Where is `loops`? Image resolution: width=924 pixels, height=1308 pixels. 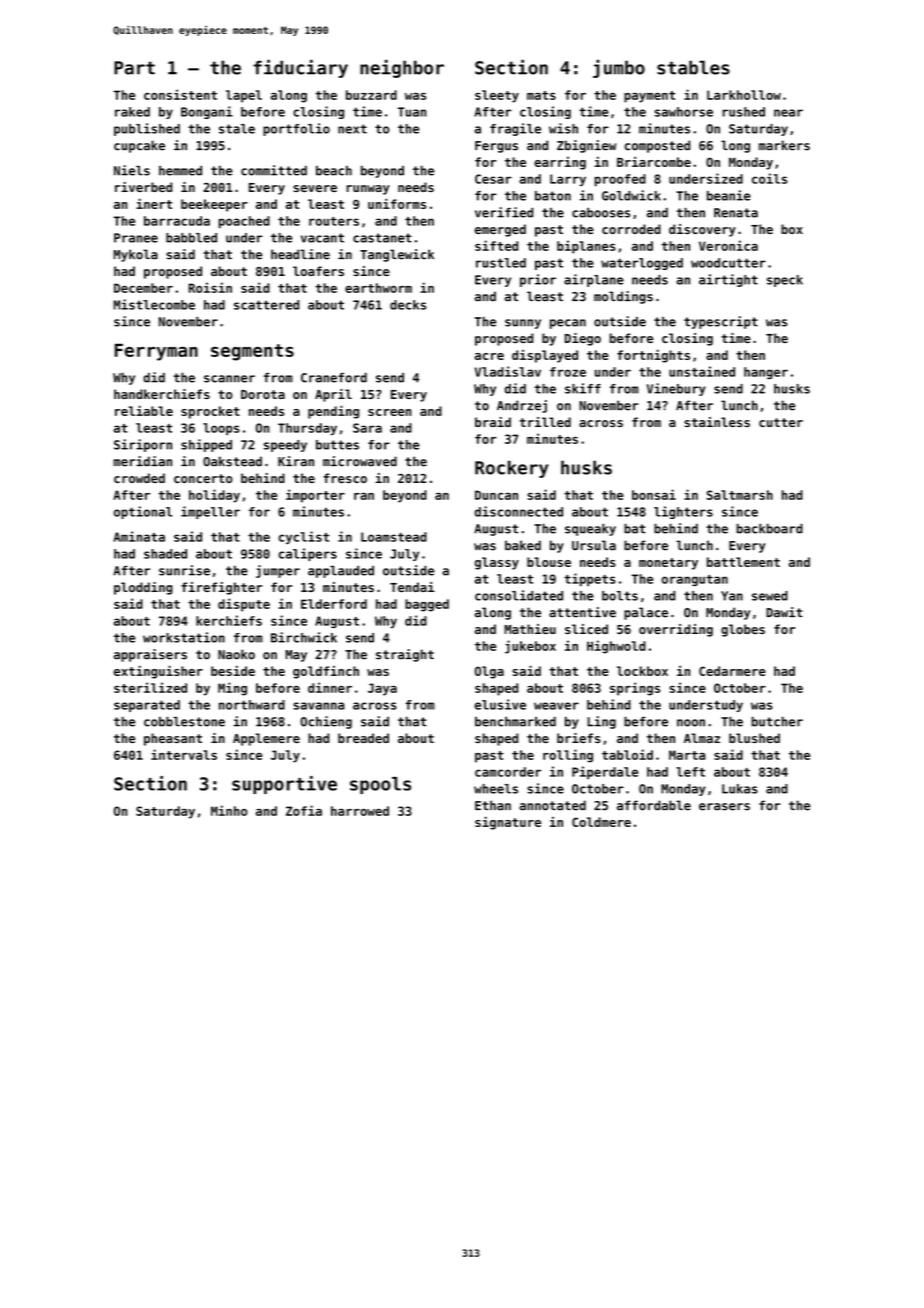
loops is located at coordinates (221, 429).
